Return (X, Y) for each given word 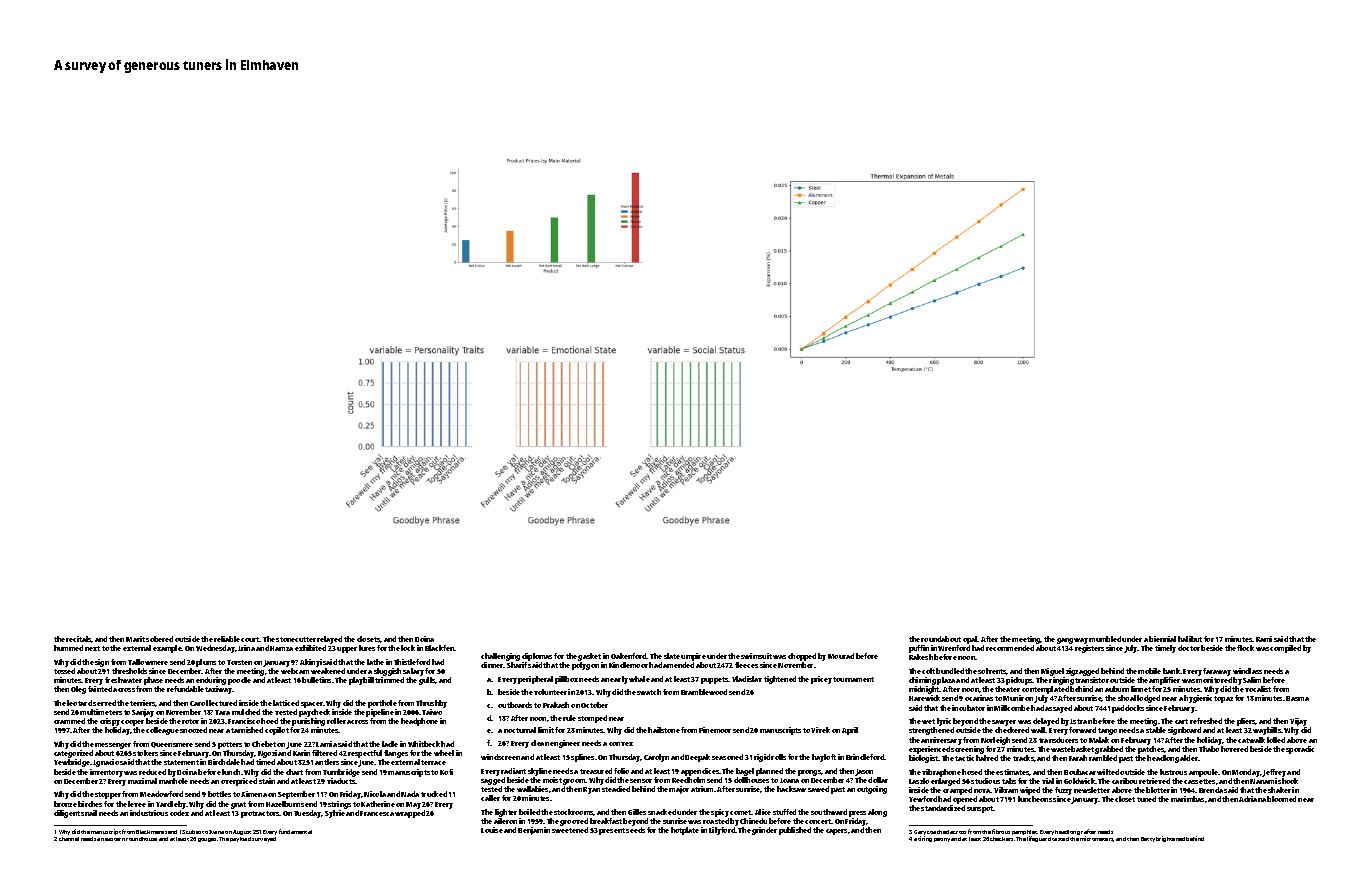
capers (836, 832)
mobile (1149, 671)
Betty (1148, 839)
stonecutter (296, 639)
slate (672, 656)
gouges (207, 840)
